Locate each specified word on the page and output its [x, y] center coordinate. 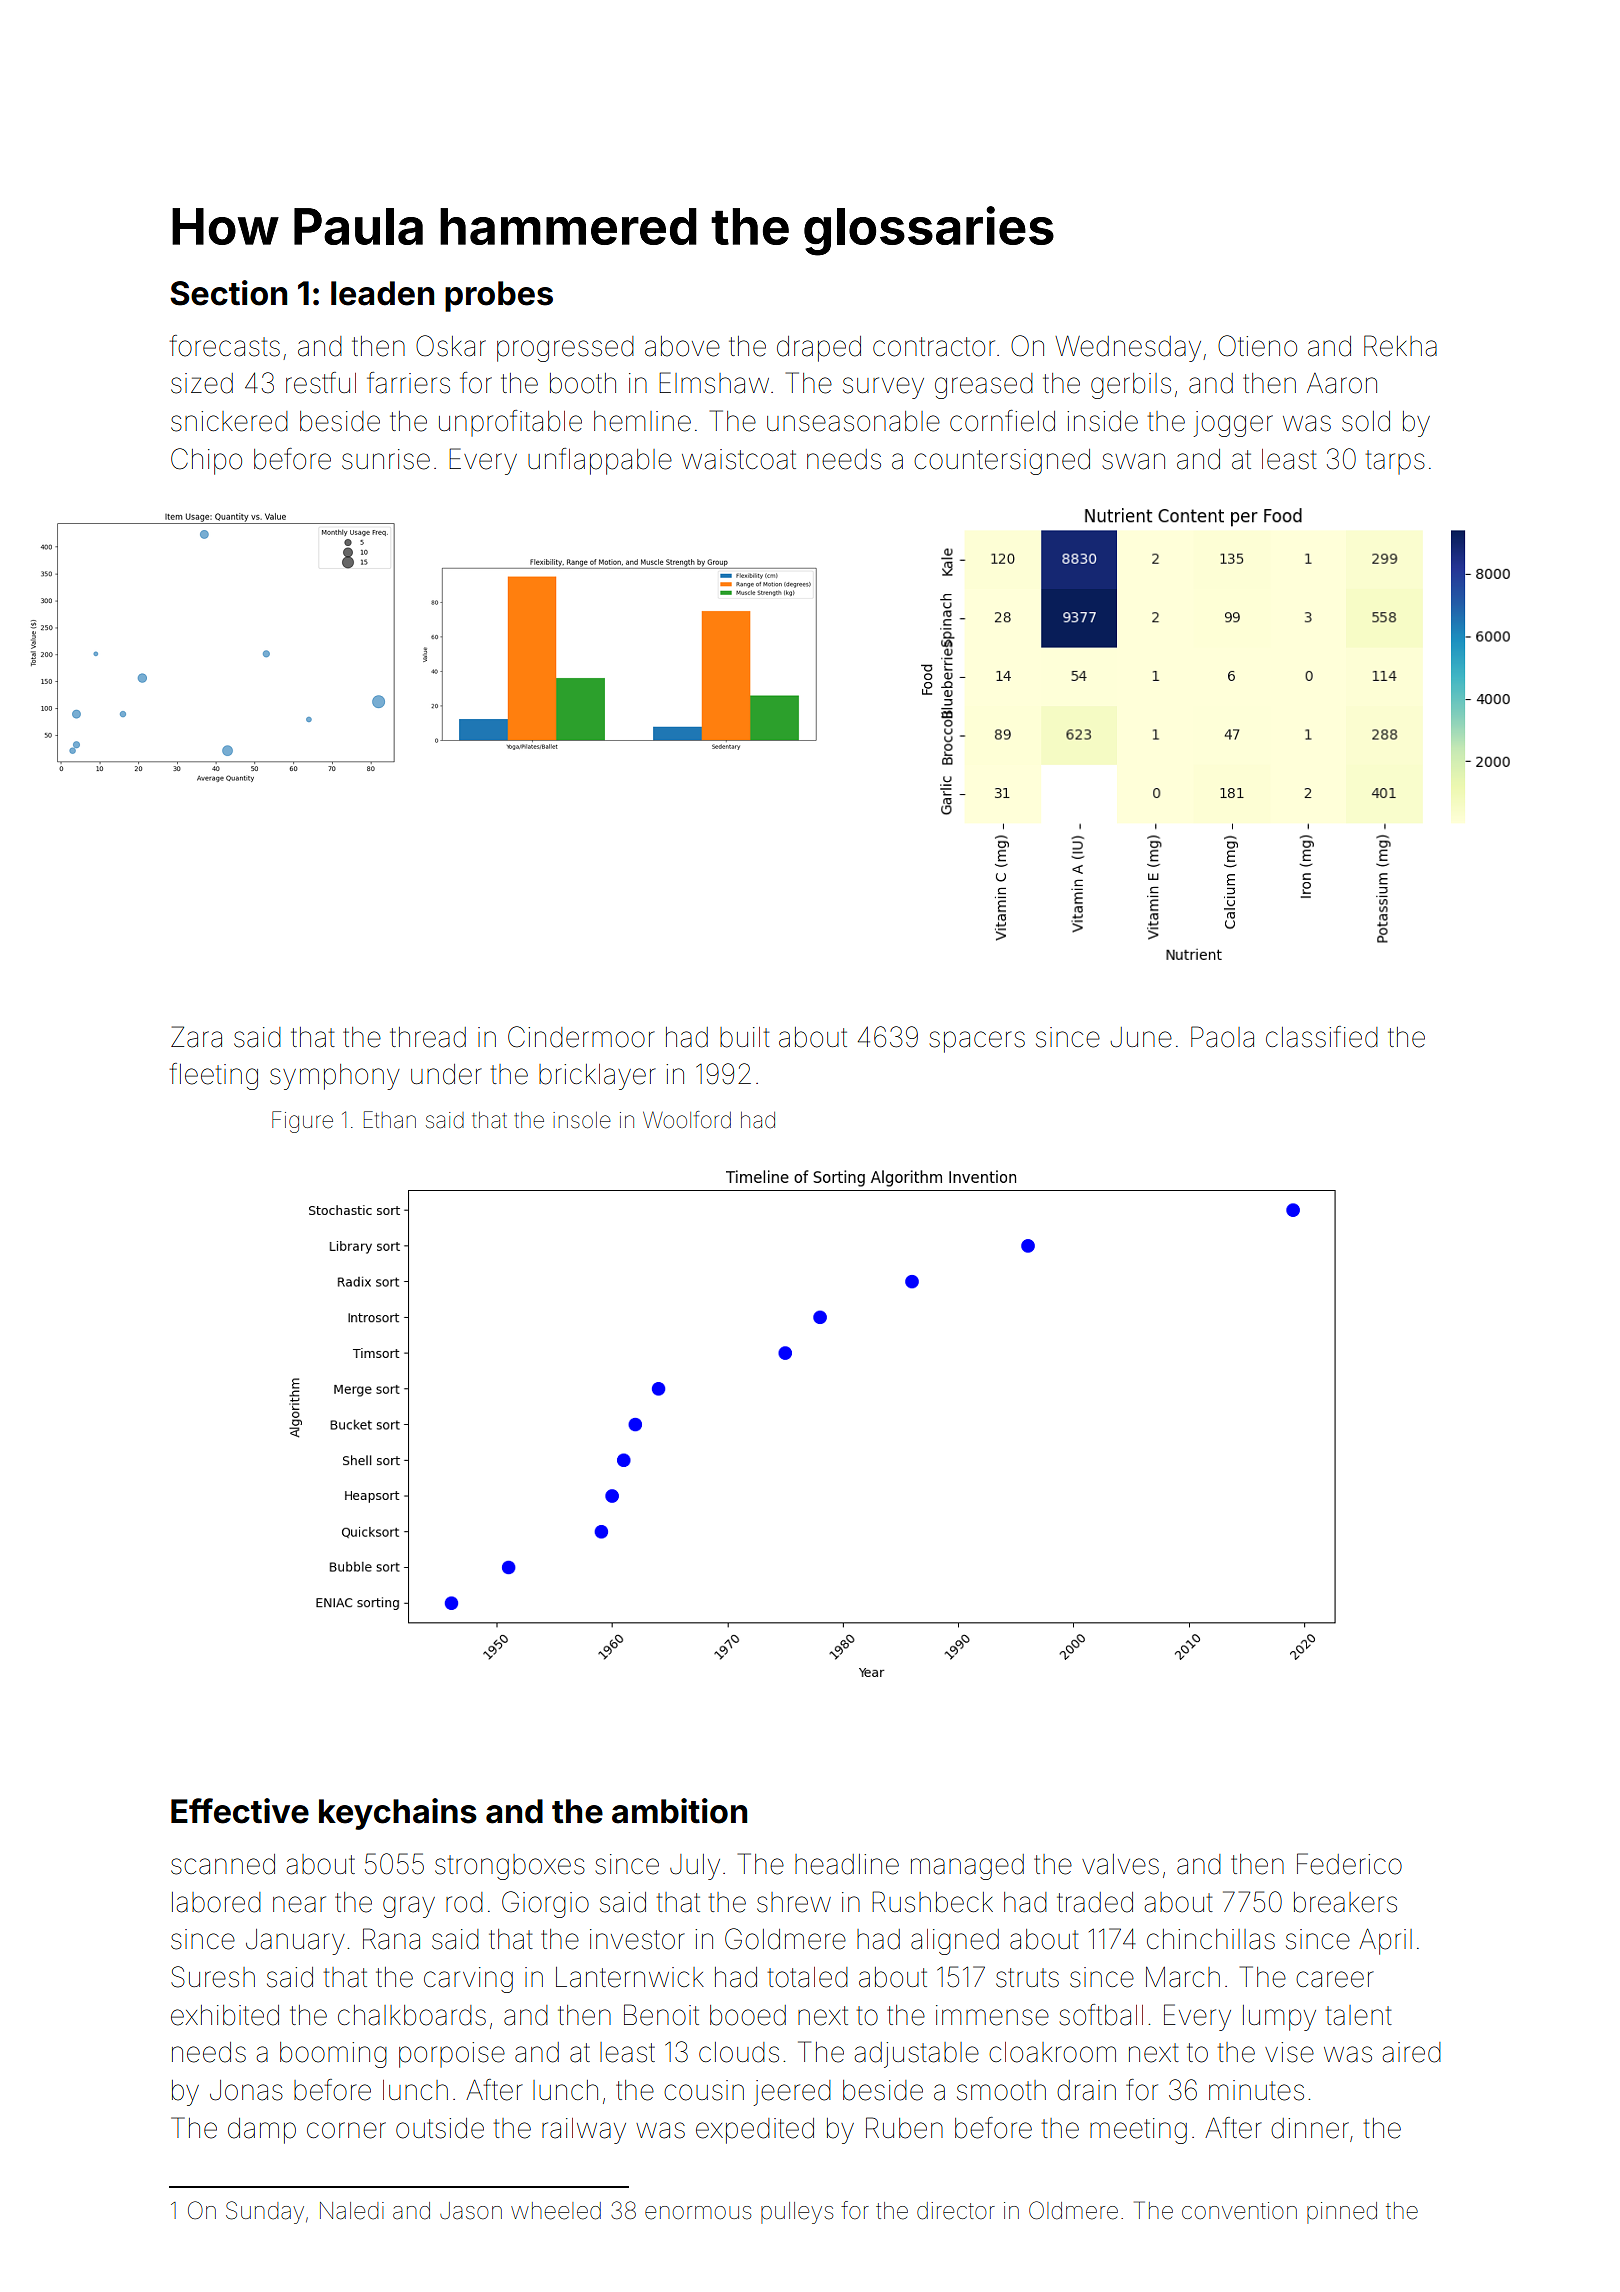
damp [262, 2131]
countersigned [1002, 462]
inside [1102, 421]
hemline [642, 421]
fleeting [214, 1076]
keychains [398, 1814]
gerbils [1131, 386]
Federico [1349, 1864]
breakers [1345, 1902]
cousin [704, 2090]
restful [321, 383]
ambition [679, 1811]
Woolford [687, 1120]
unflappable [600, 461]
